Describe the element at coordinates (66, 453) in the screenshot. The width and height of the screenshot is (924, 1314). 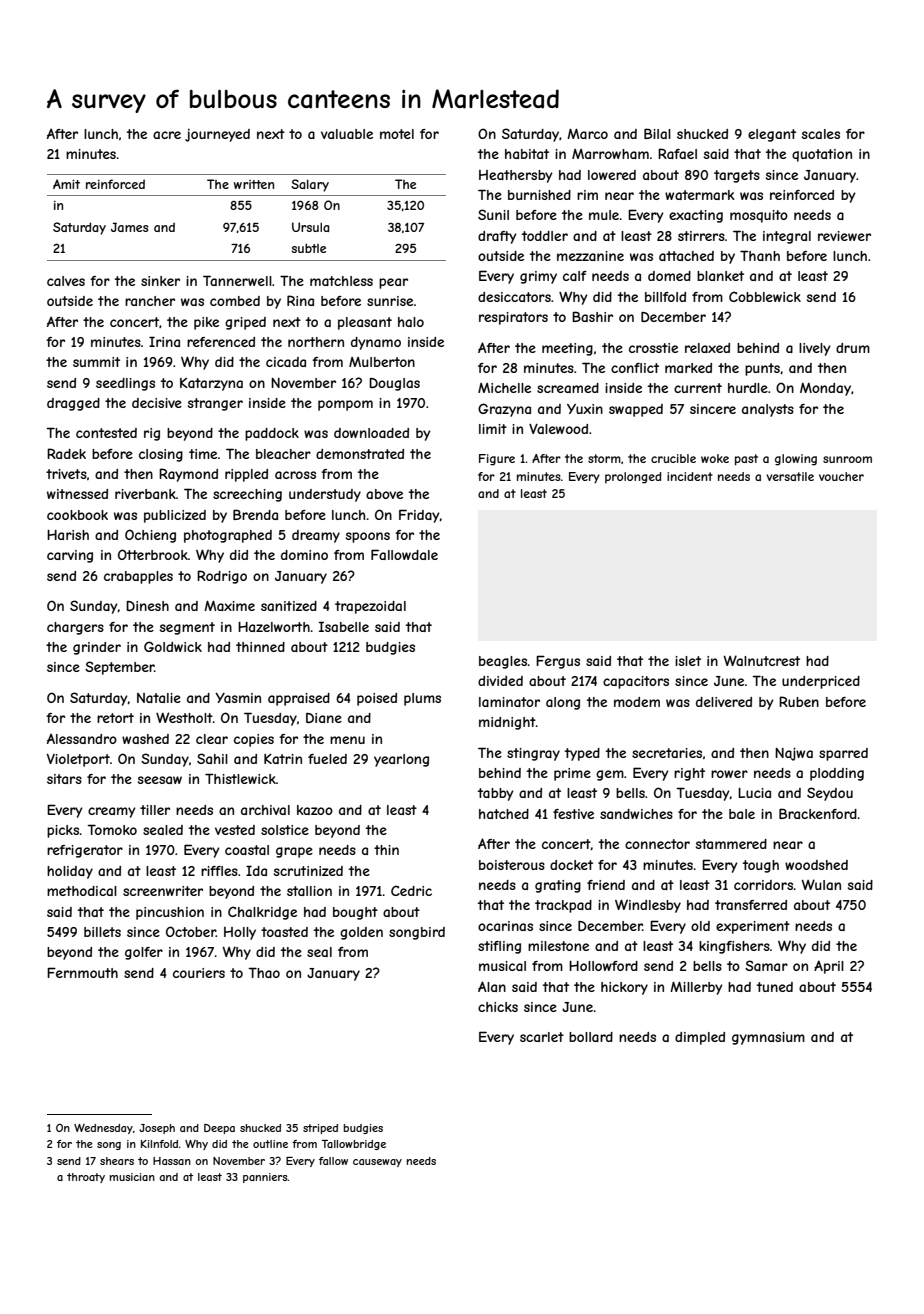
I see `Radek` at that location.
